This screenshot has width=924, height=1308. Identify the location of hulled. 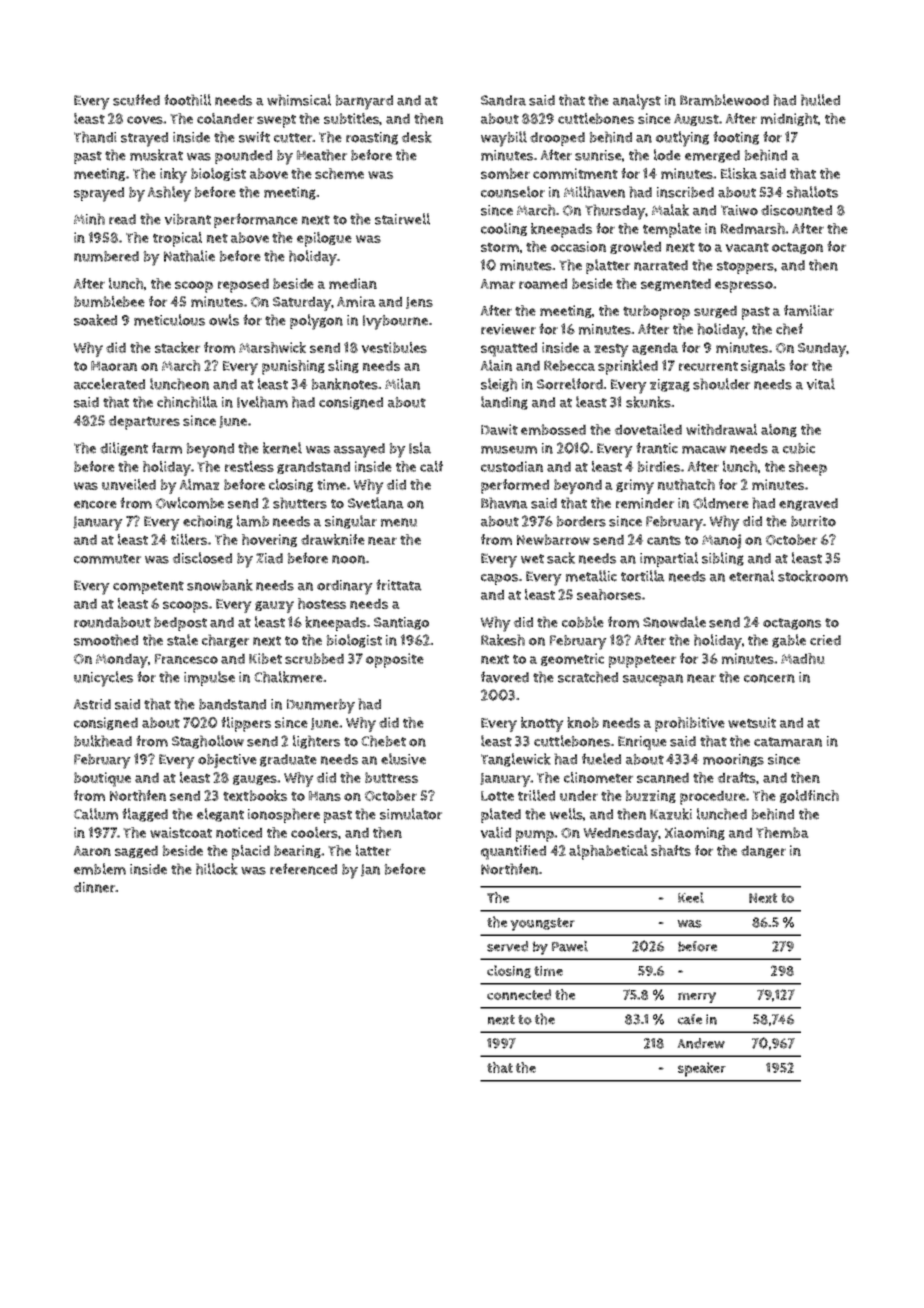
(820, 100).
